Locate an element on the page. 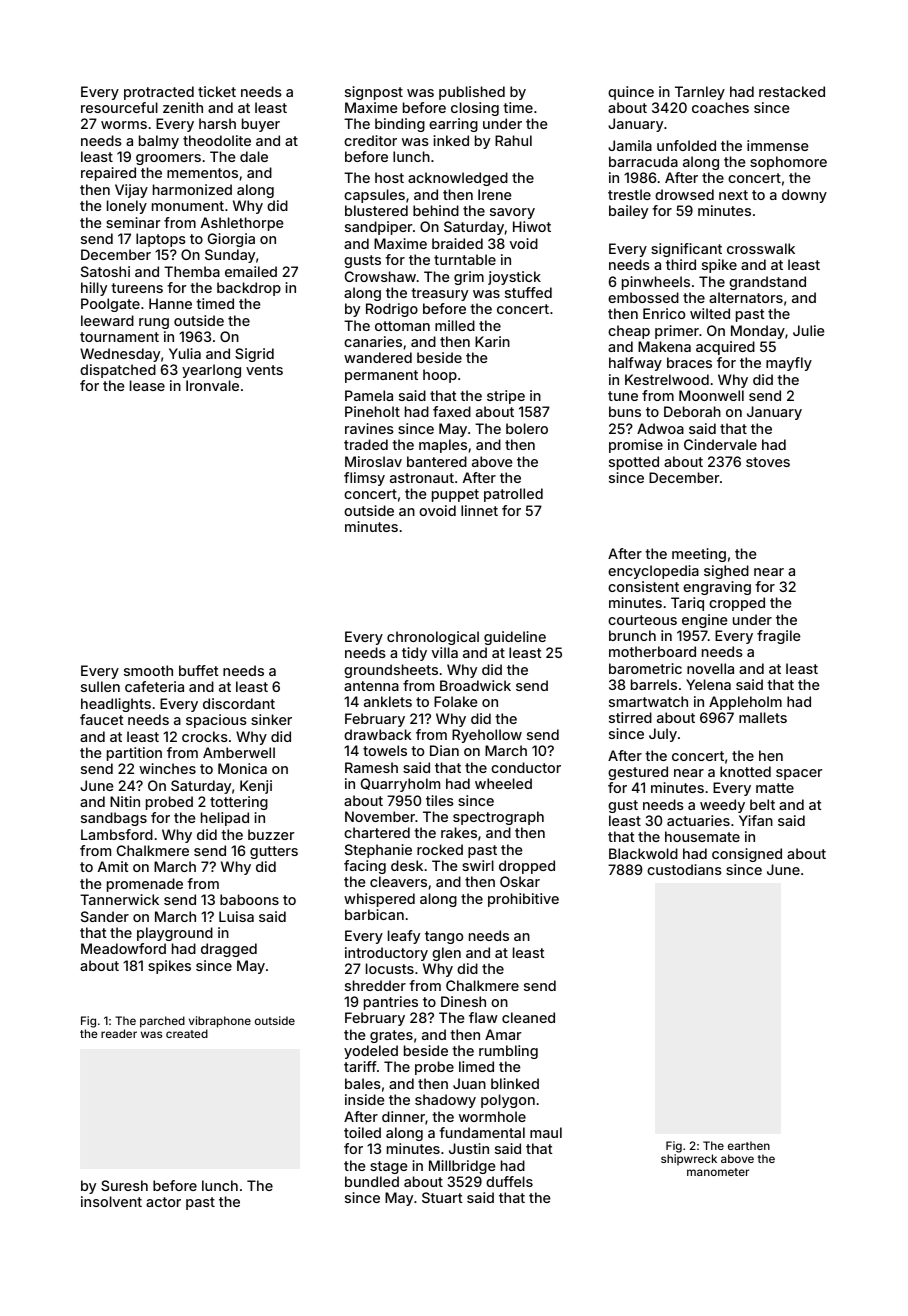  conductor is located at coordinates (526, 767).
